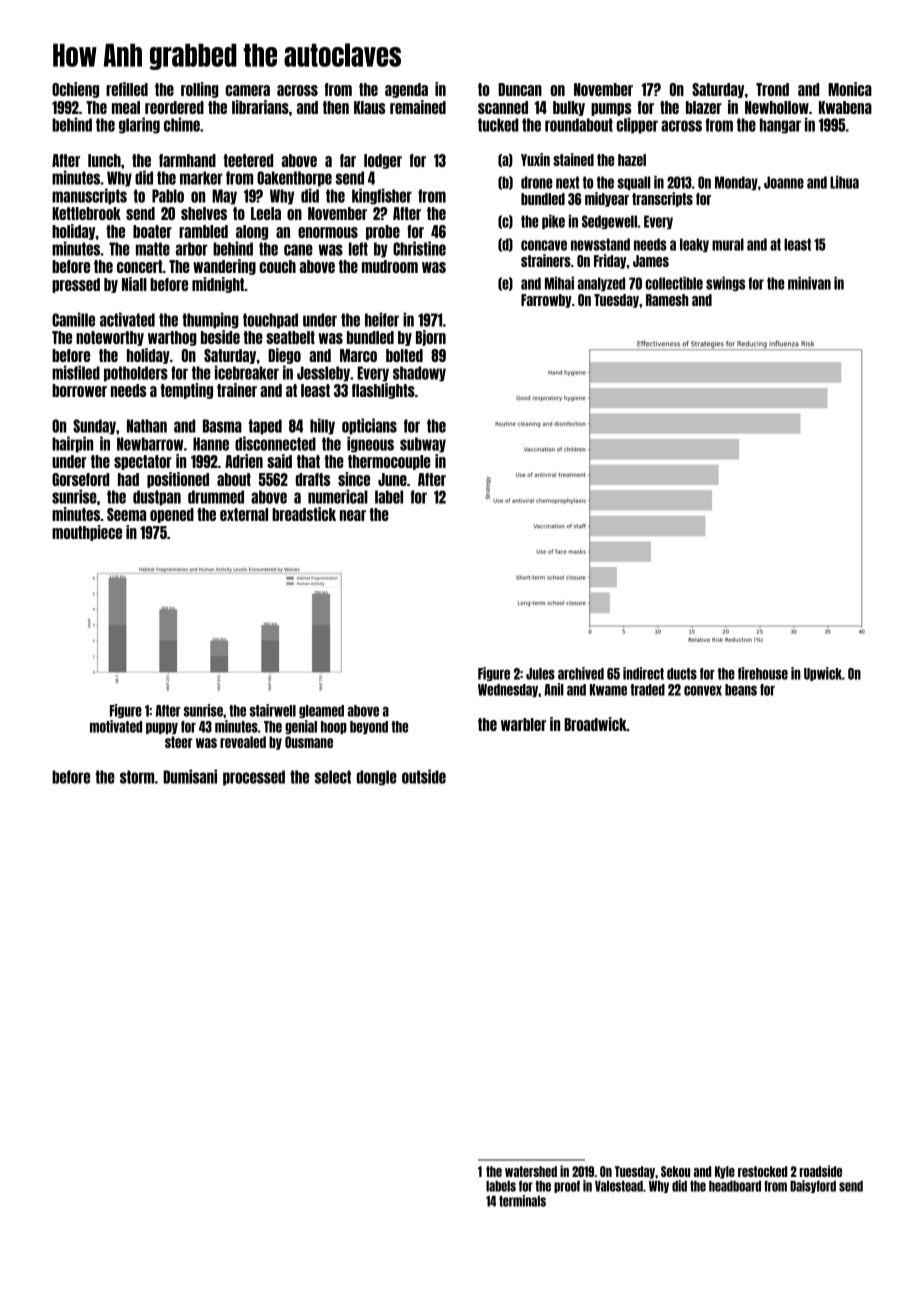 The image size is (924, 1308). What do you see at coordinates (127, 89) in the screenshot?
I see `refilled` at bounding box center [127, 89].
